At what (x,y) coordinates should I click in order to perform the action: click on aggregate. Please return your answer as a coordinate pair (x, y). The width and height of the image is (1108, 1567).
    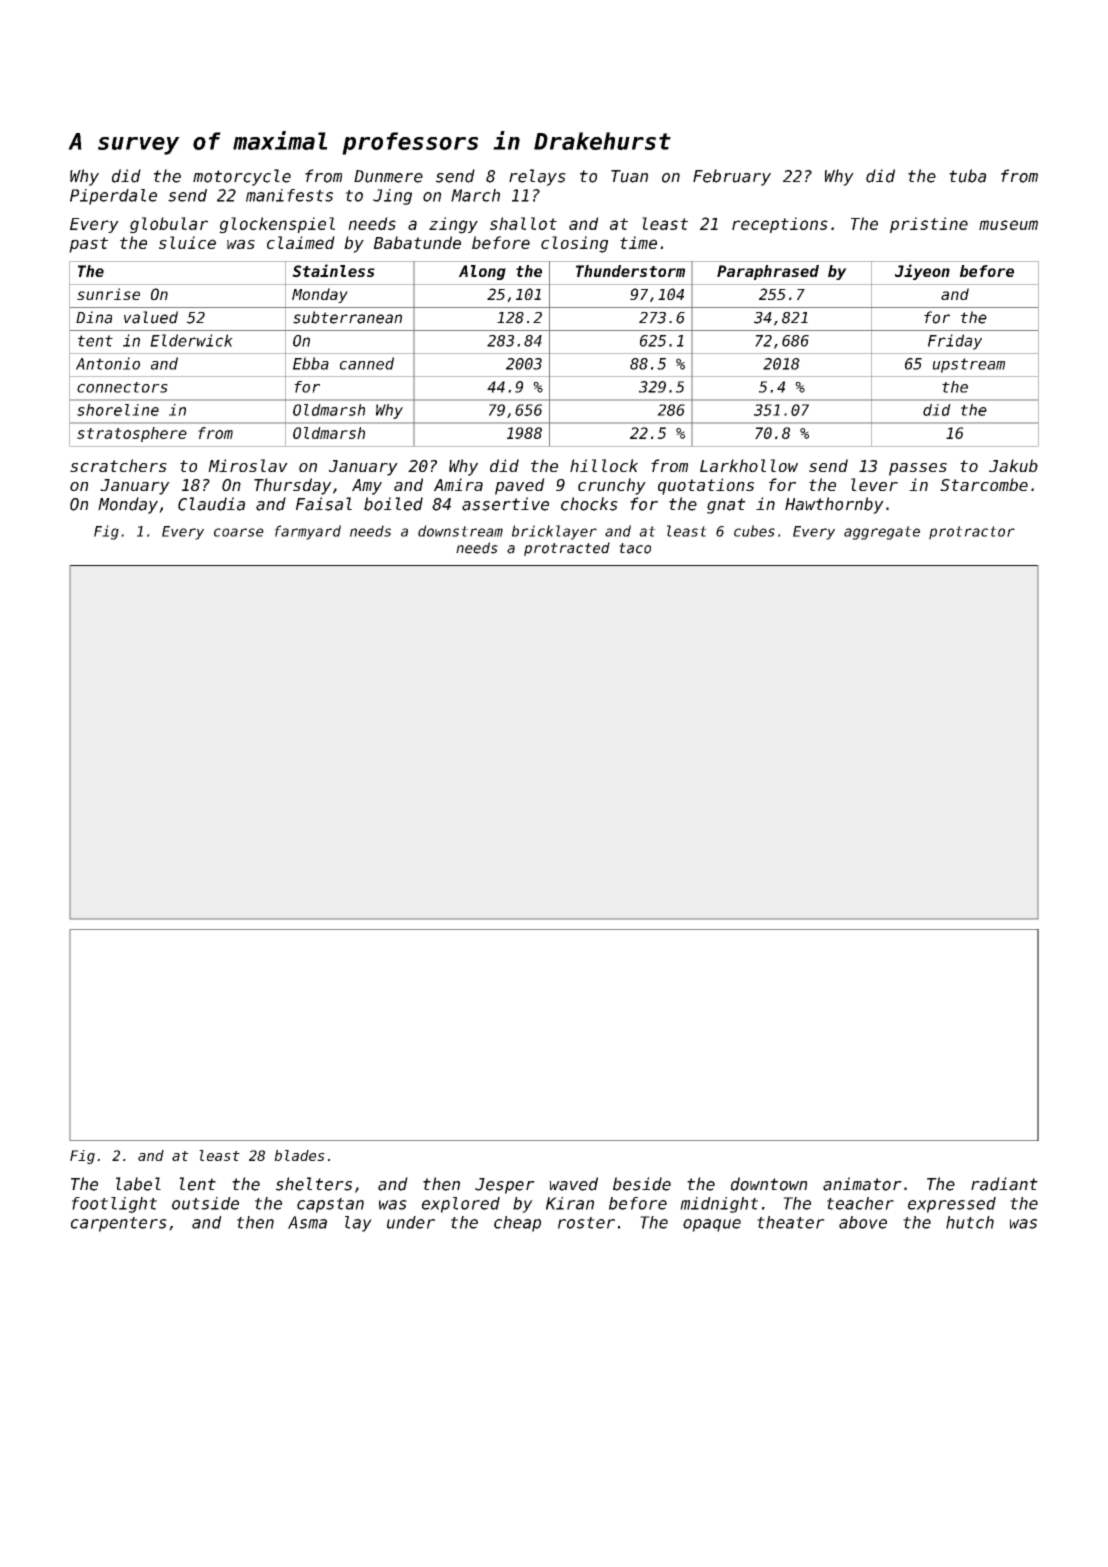
    Looking at the image, I should click on (882, 533).
